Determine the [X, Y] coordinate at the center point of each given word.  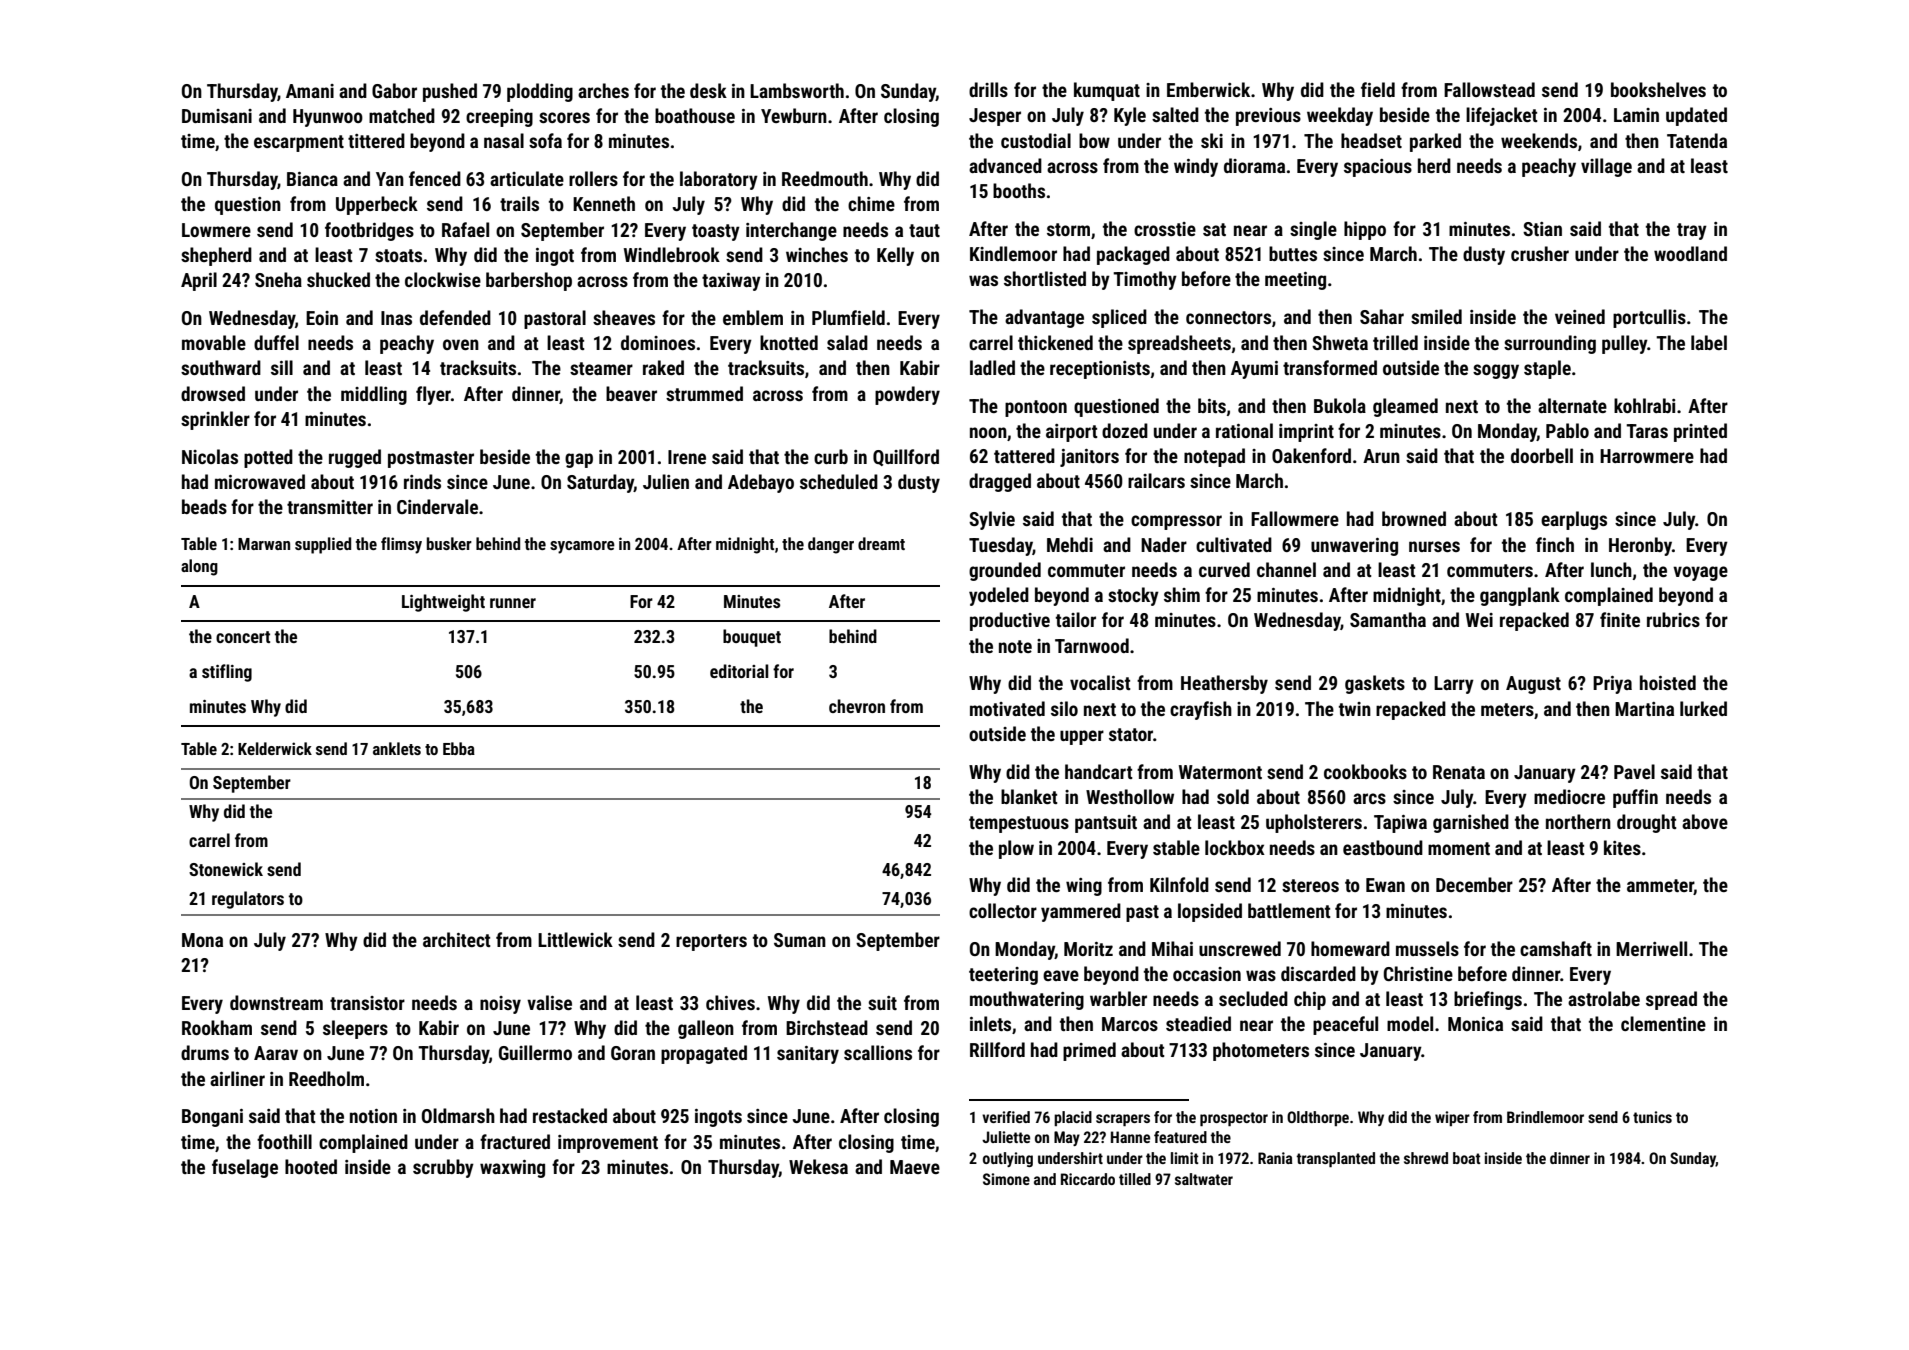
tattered [1024, 455]
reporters [711, 942]
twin [1355, 709]
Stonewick [226, 869]
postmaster [431, 459]
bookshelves [1658, 89]
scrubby [443, 1168]
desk [708, 90]
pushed [450, 92]
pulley [1625, 344]
